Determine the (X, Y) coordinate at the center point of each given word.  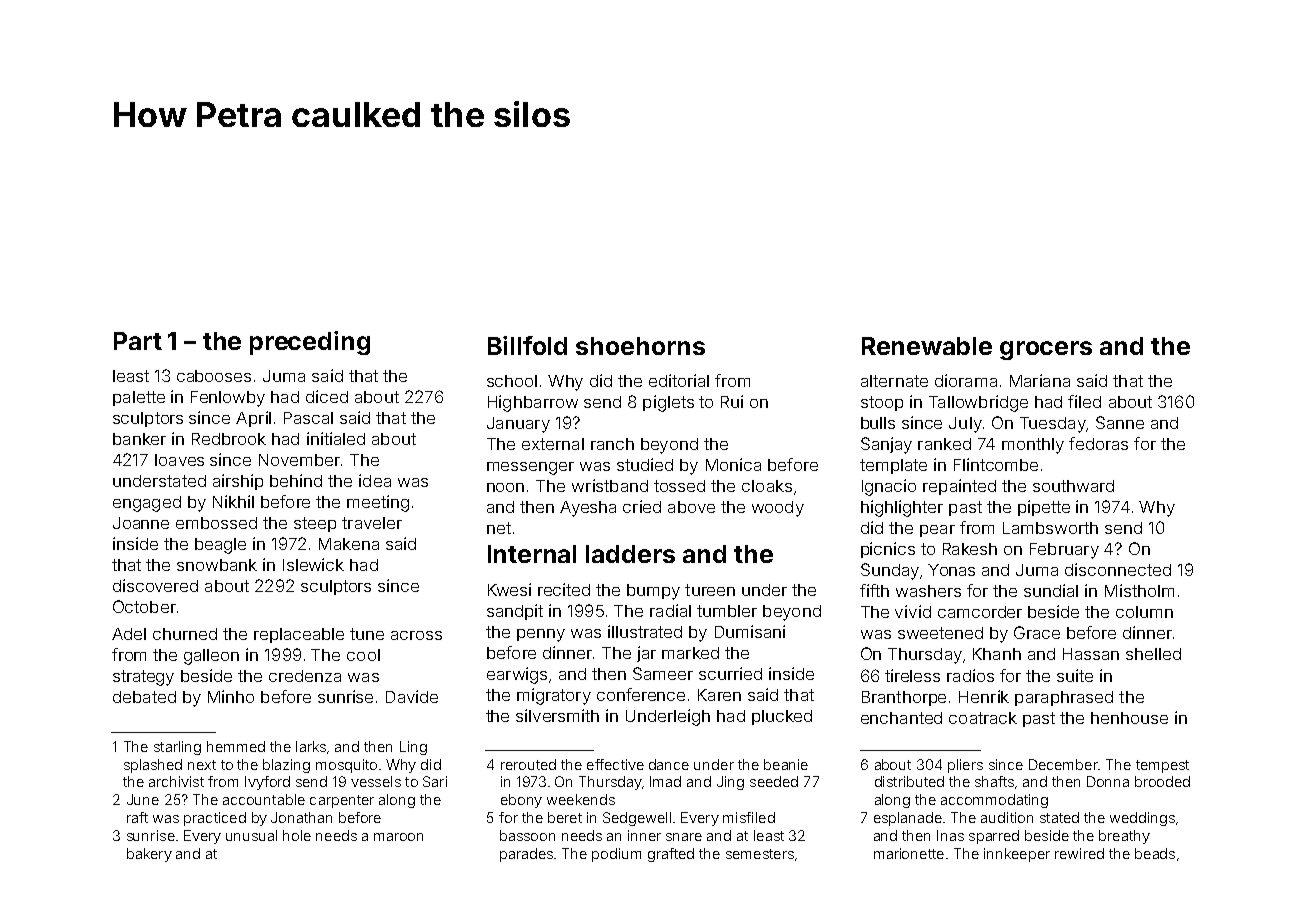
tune (367, 634)
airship (238, 482)
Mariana (1040, 380)
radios (970, 675)
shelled (1153, 654)
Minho (231, 696)
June (143, 799)
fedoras (1098, 443)
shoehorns (640, 346)
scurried (730, 673)
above (691, 507)
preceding (310, 343)
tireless (912, 675)
